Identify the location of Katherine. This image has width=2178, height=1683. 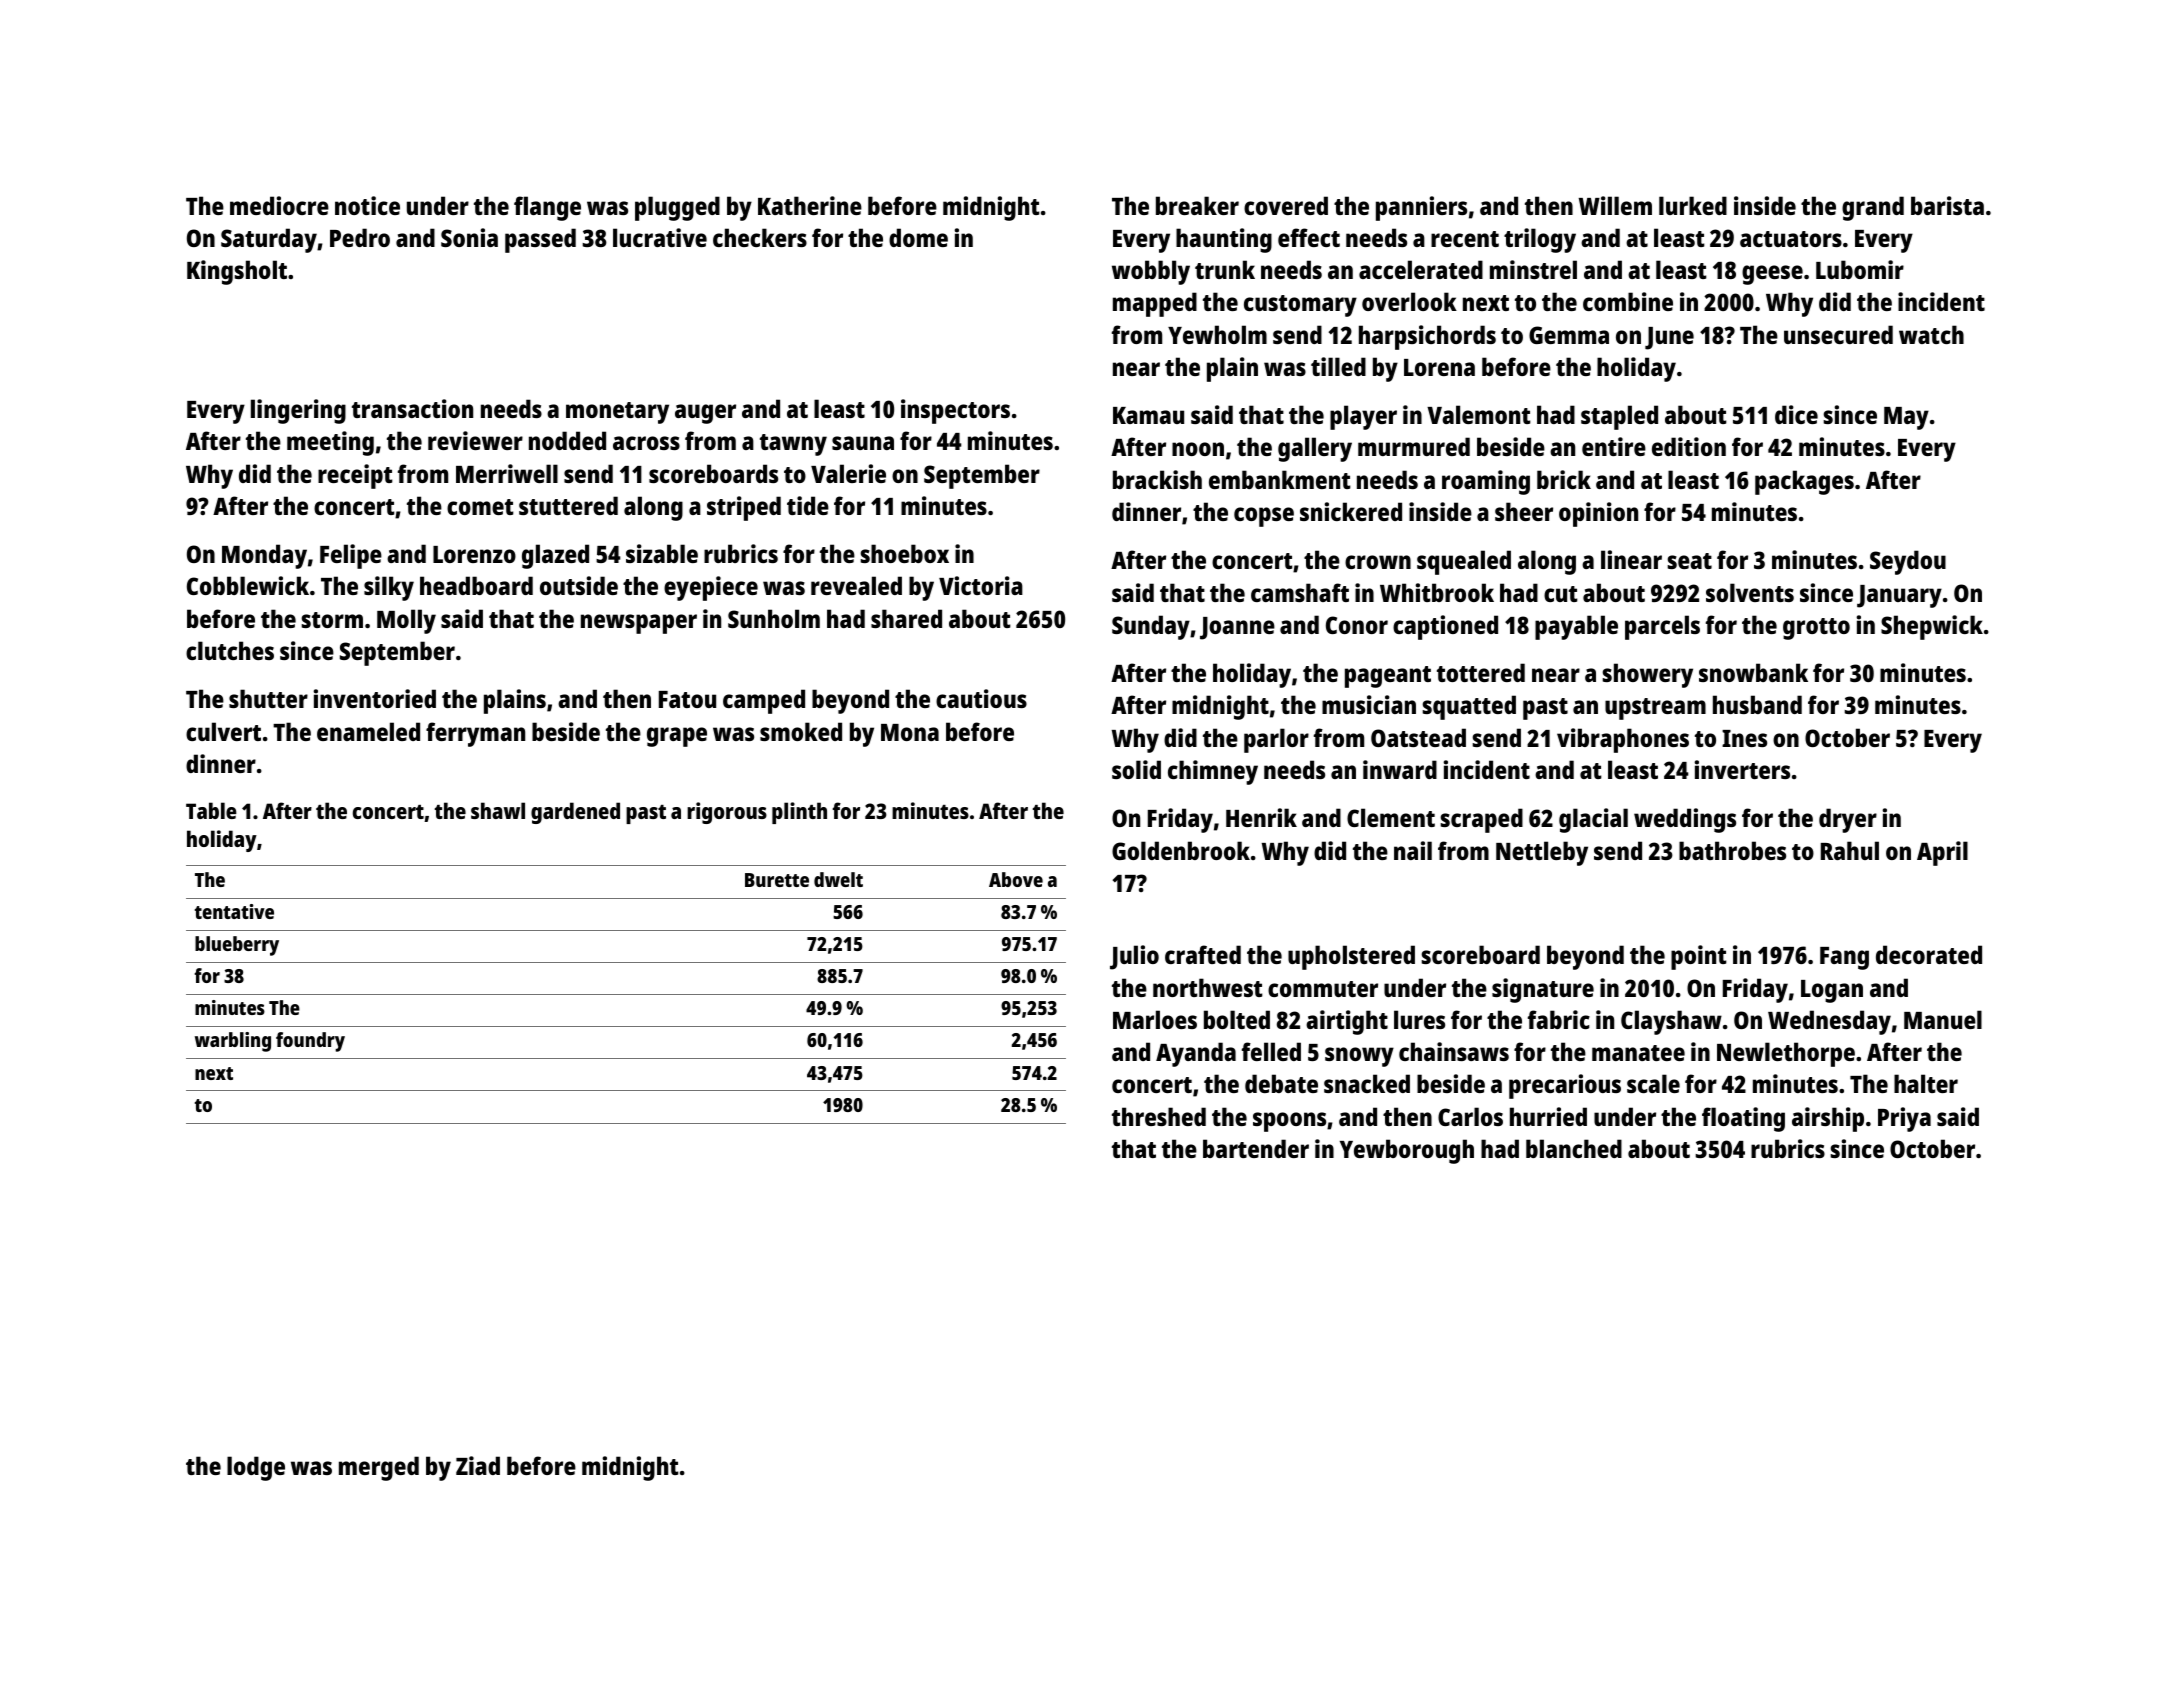
(810, 205).
